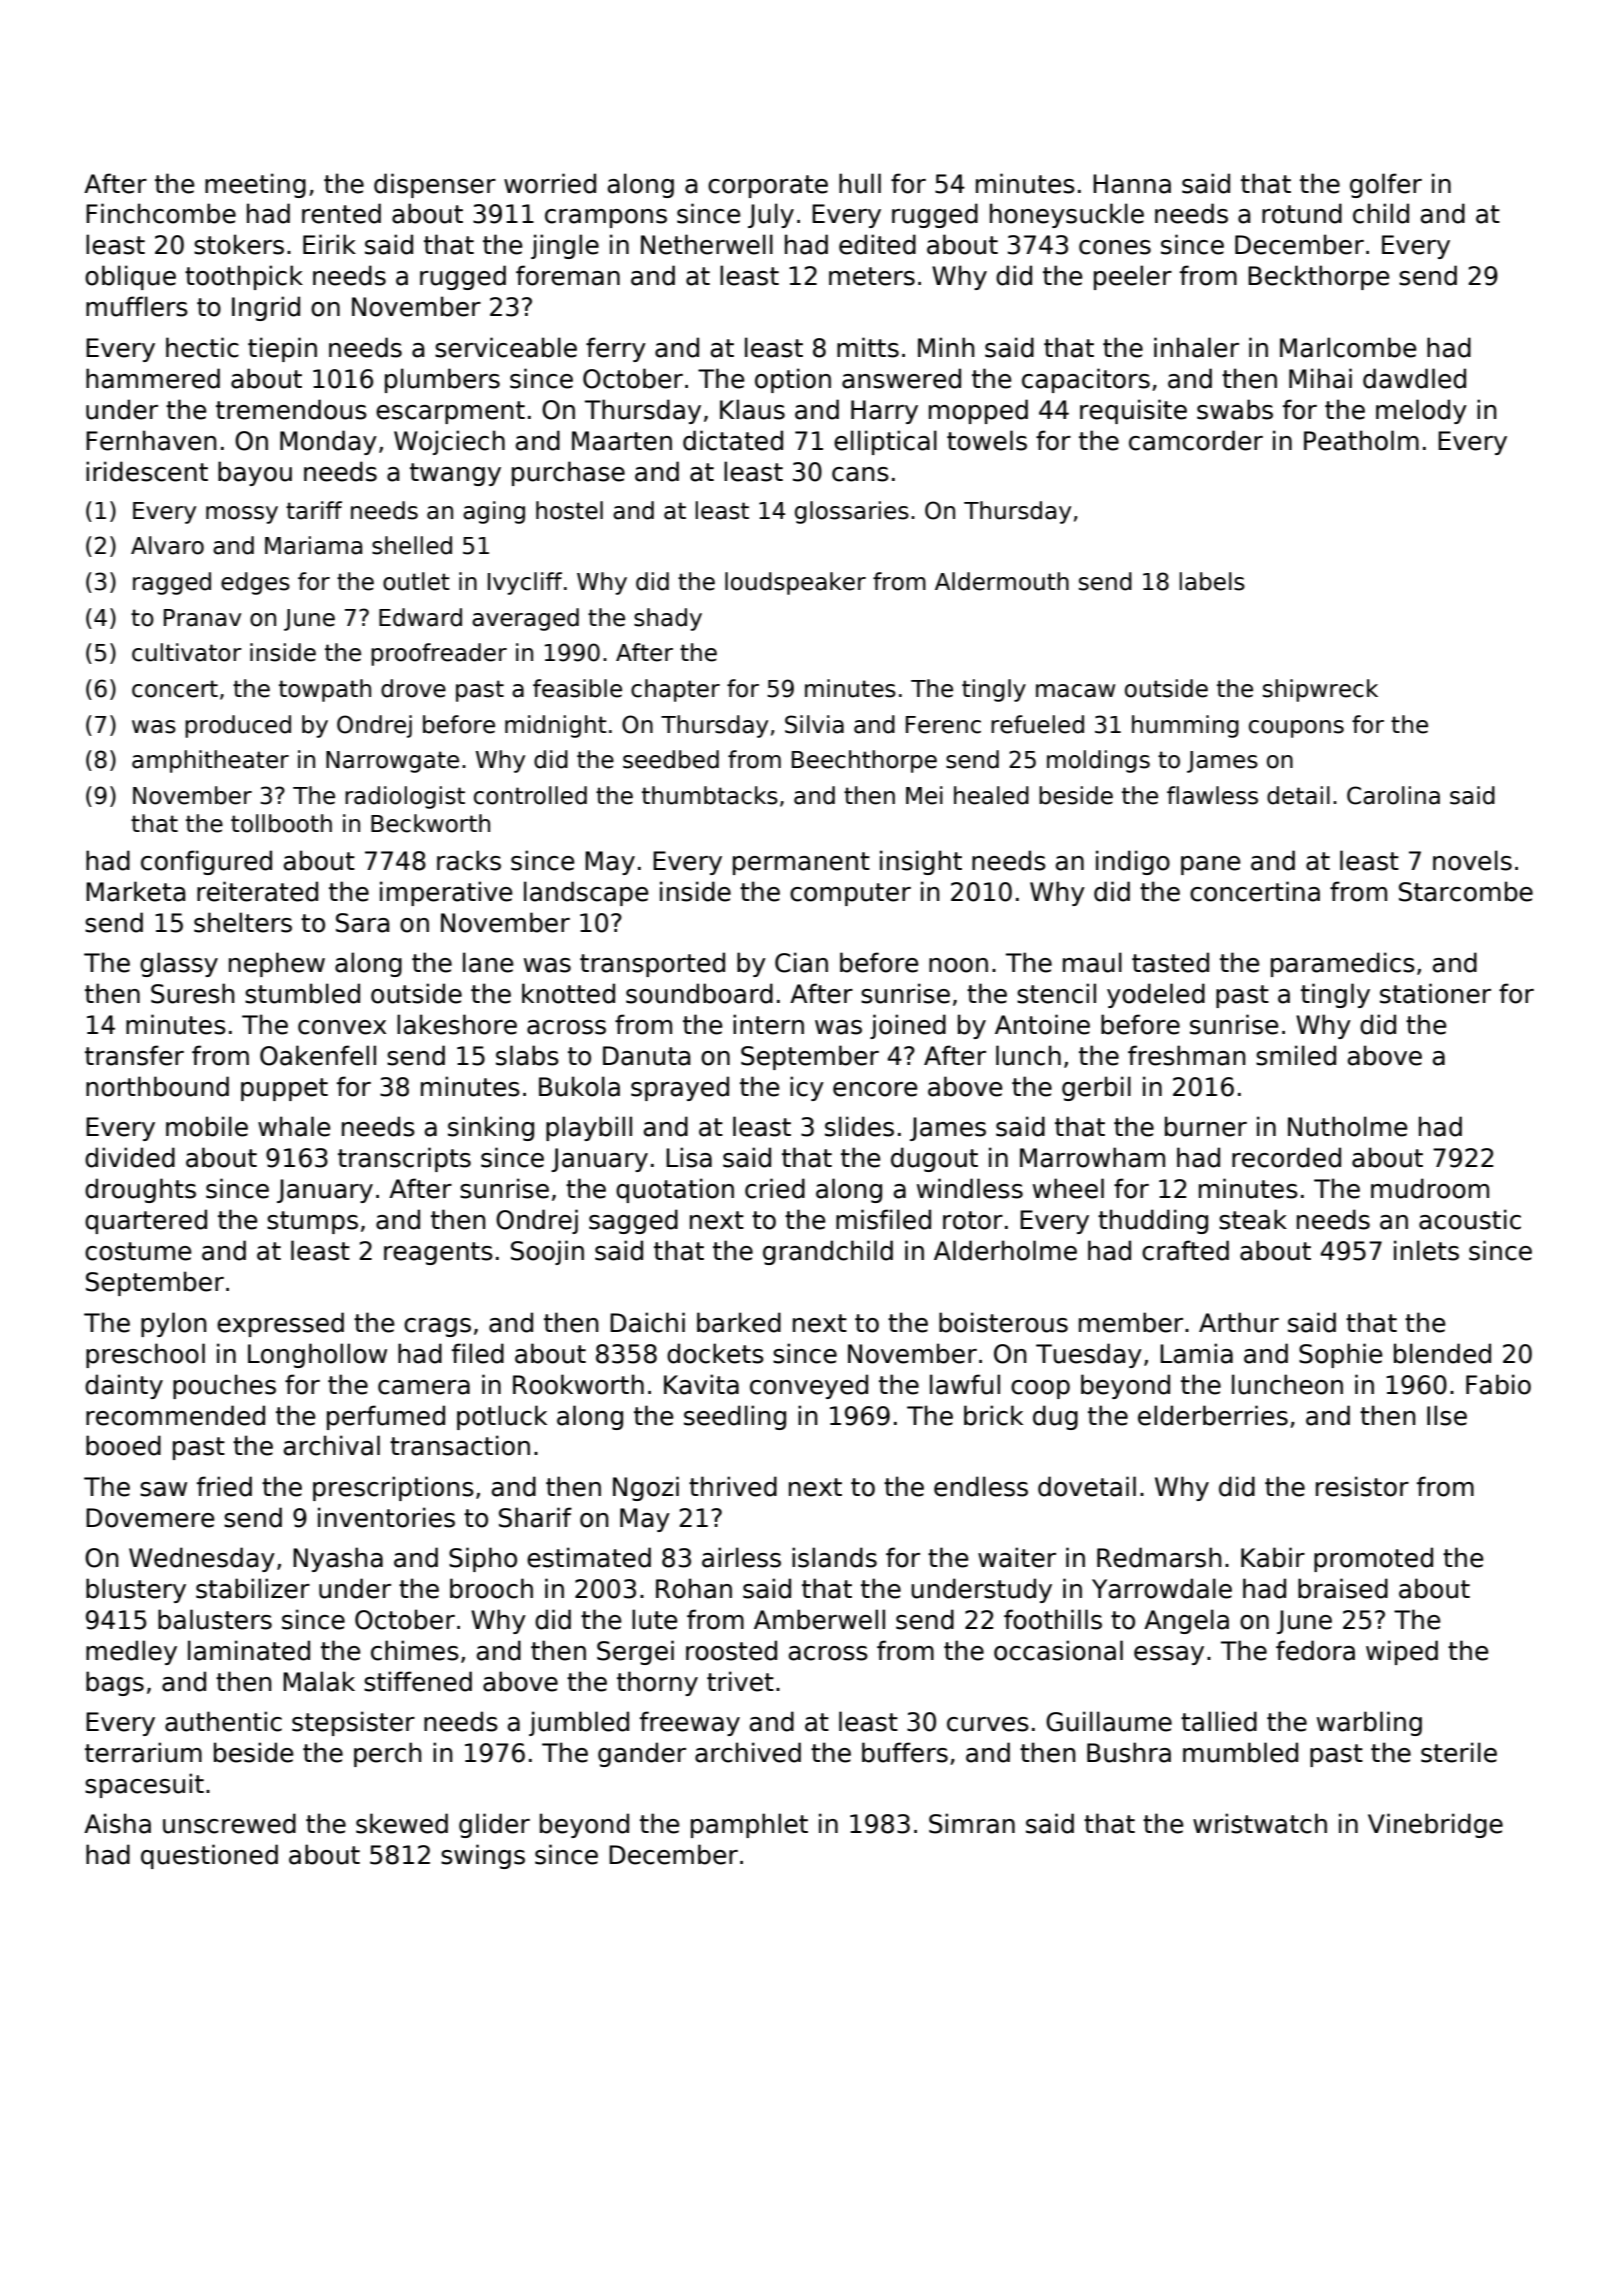 This screenshot has height=2292, width=1620. Describe the element at coordinates (740, 1681) in the screenshot. I see `trivet` at that location.
